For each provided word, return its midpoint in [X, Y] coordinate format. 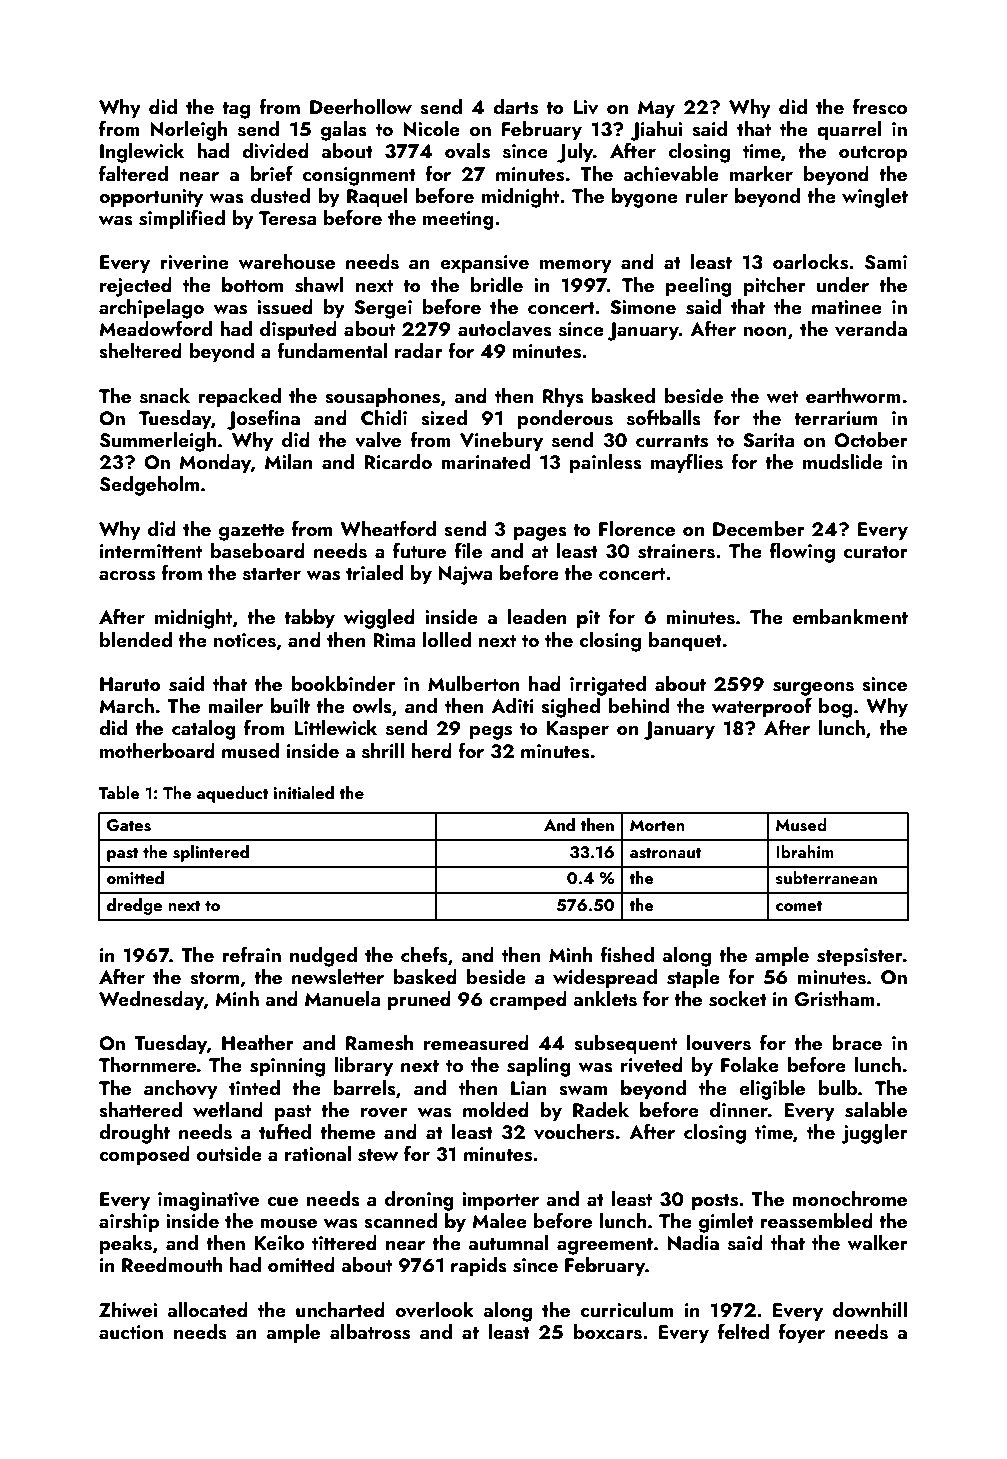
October [871, 440]
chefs [424, 954]
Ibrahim [805, 851]
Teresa [287, 218]
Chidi [384, 418]
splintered [211, 853]
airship [129, 1223]
